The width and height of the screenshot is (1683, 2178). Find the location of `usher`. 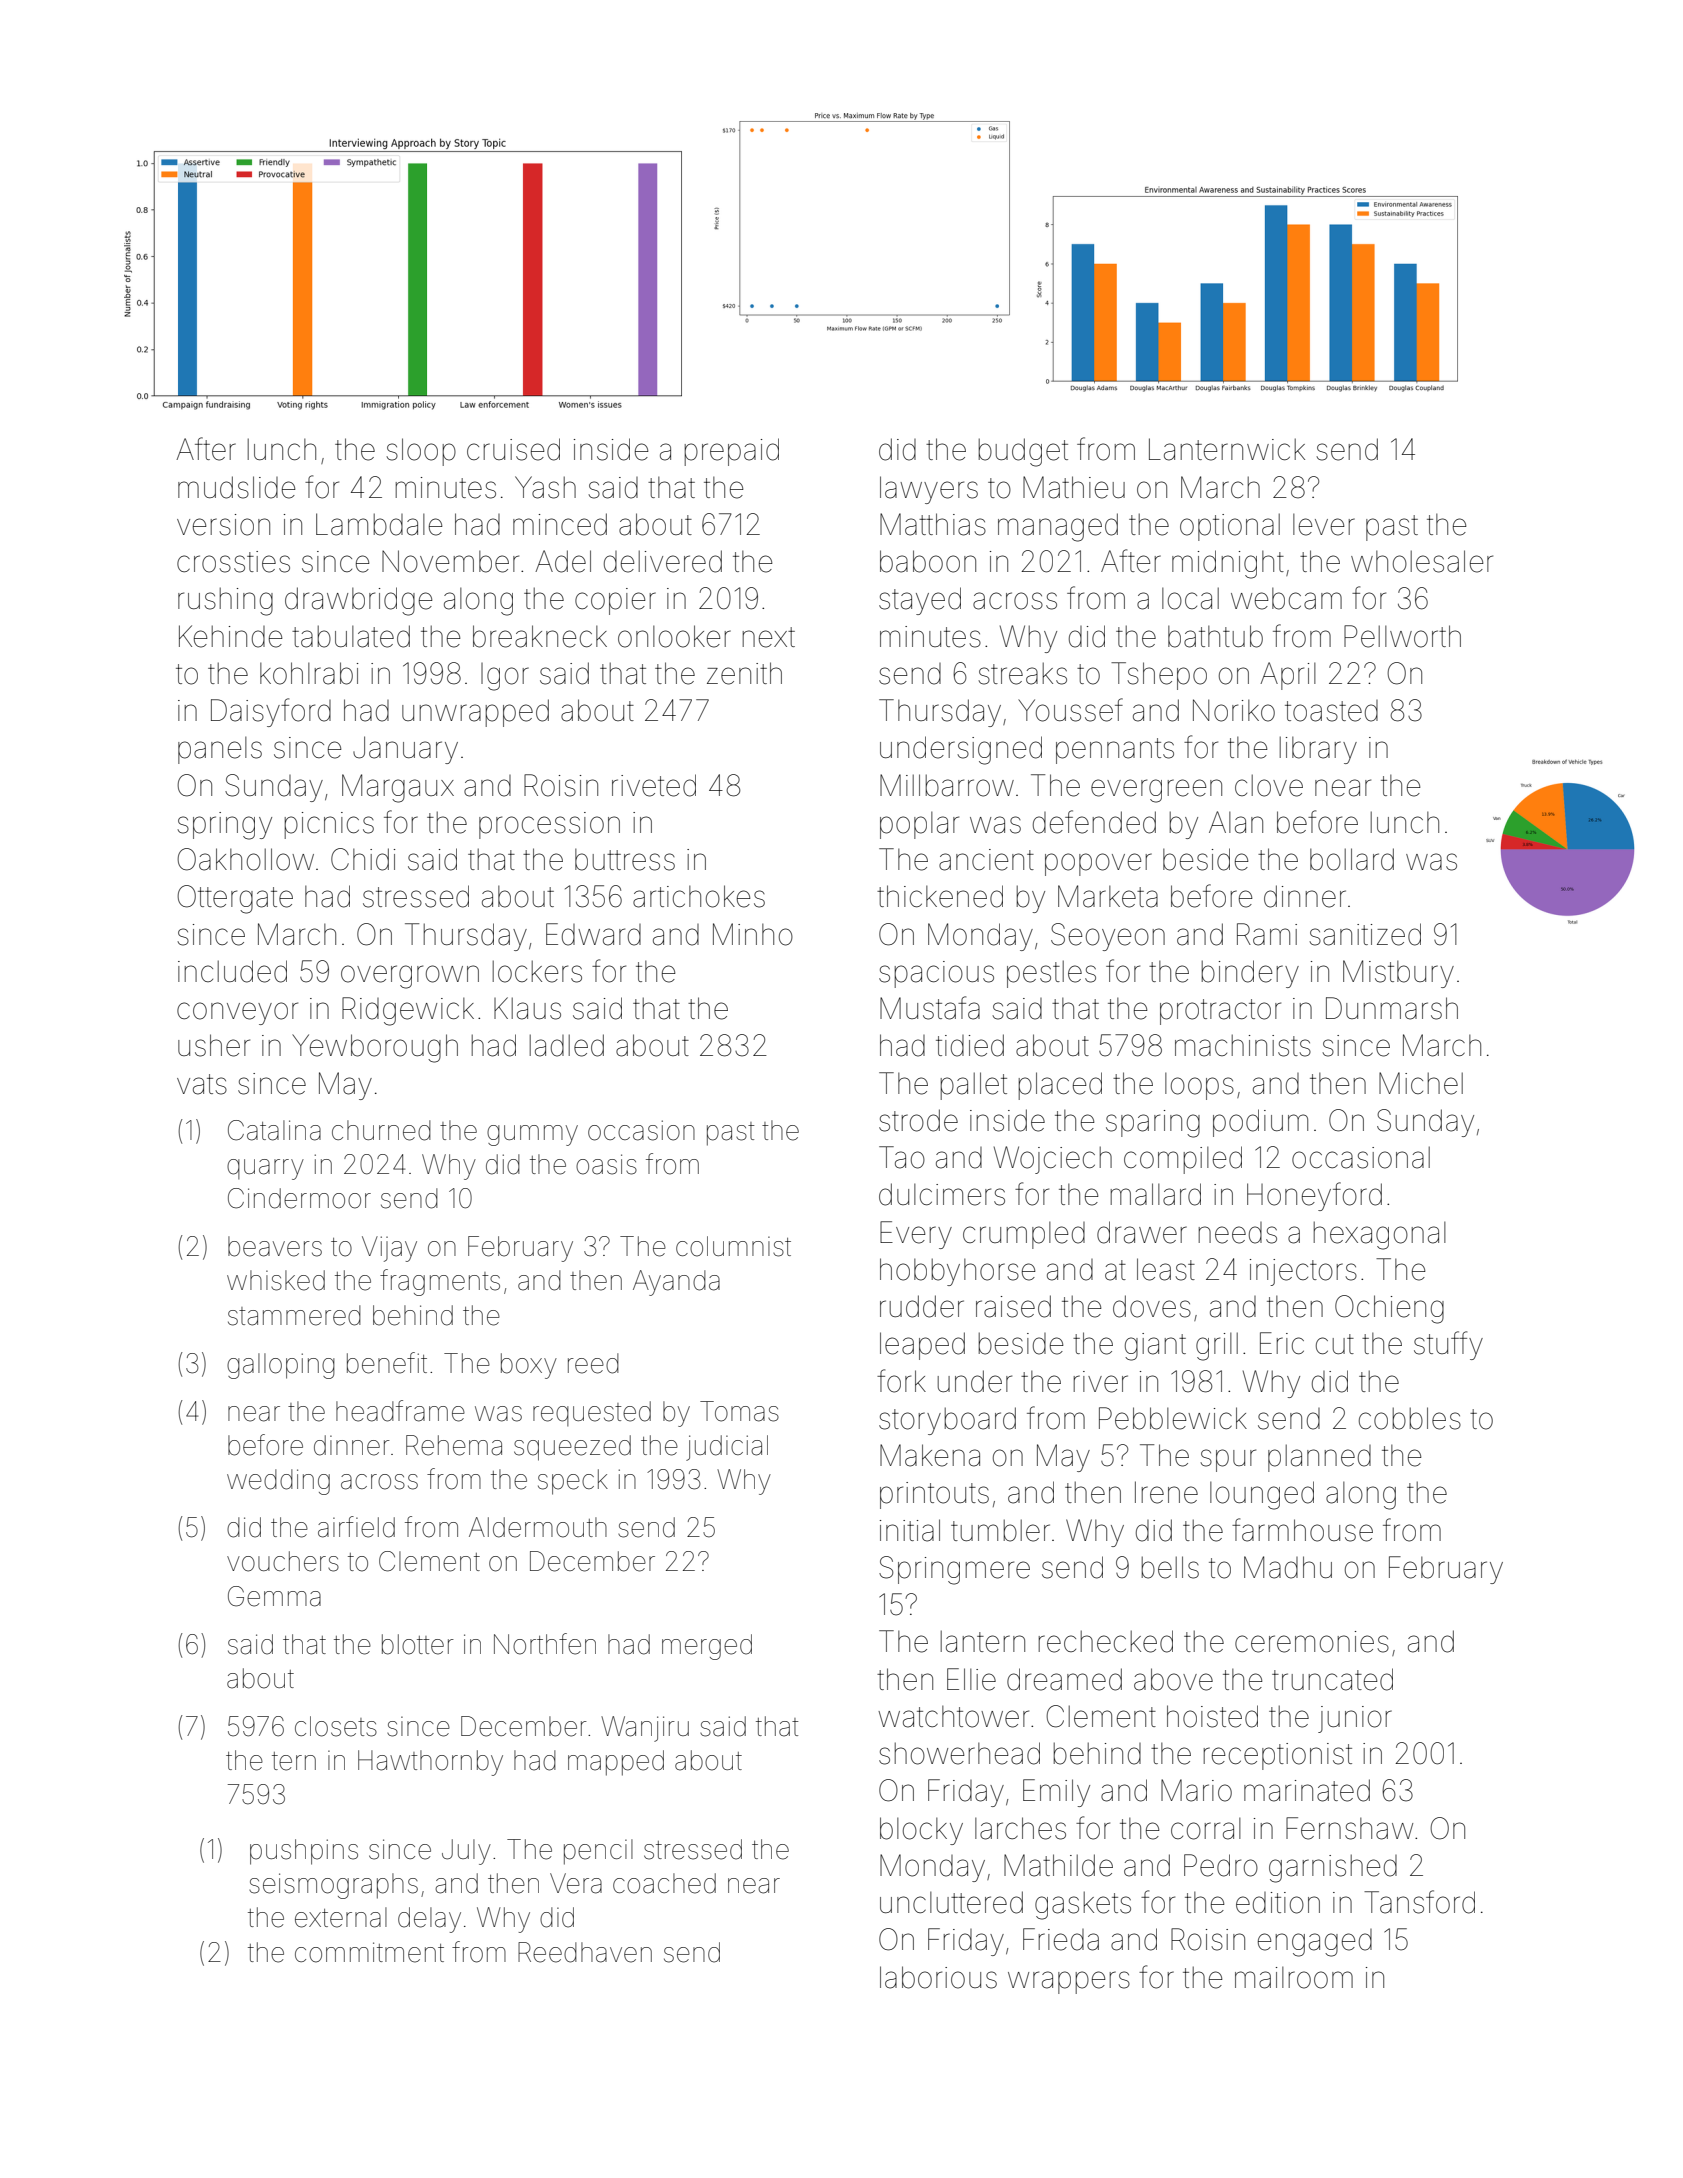

usher is located at coordinates (214, 1045).
